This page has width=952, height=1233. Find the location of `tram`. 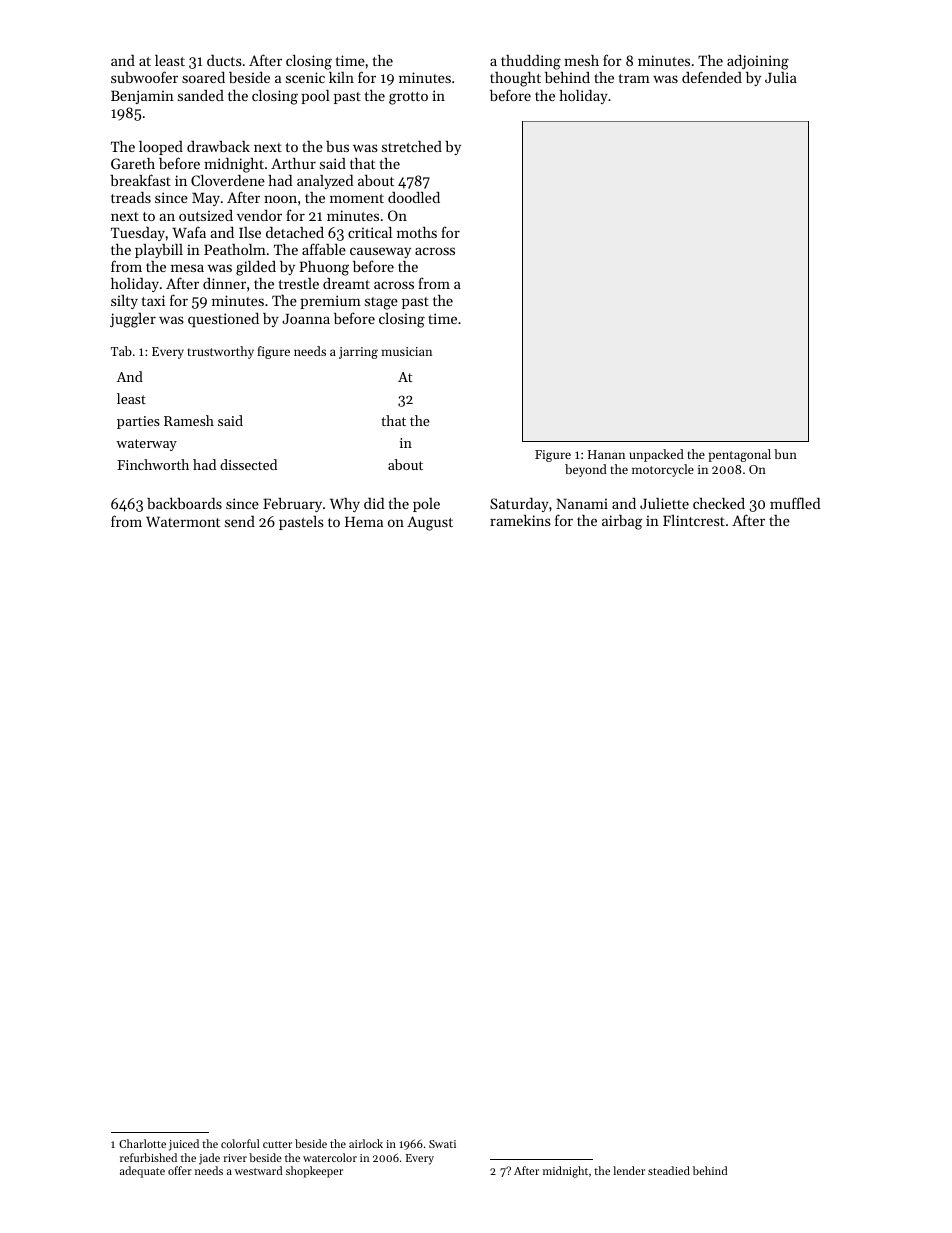

tram is located at coordinates (634, 78).
